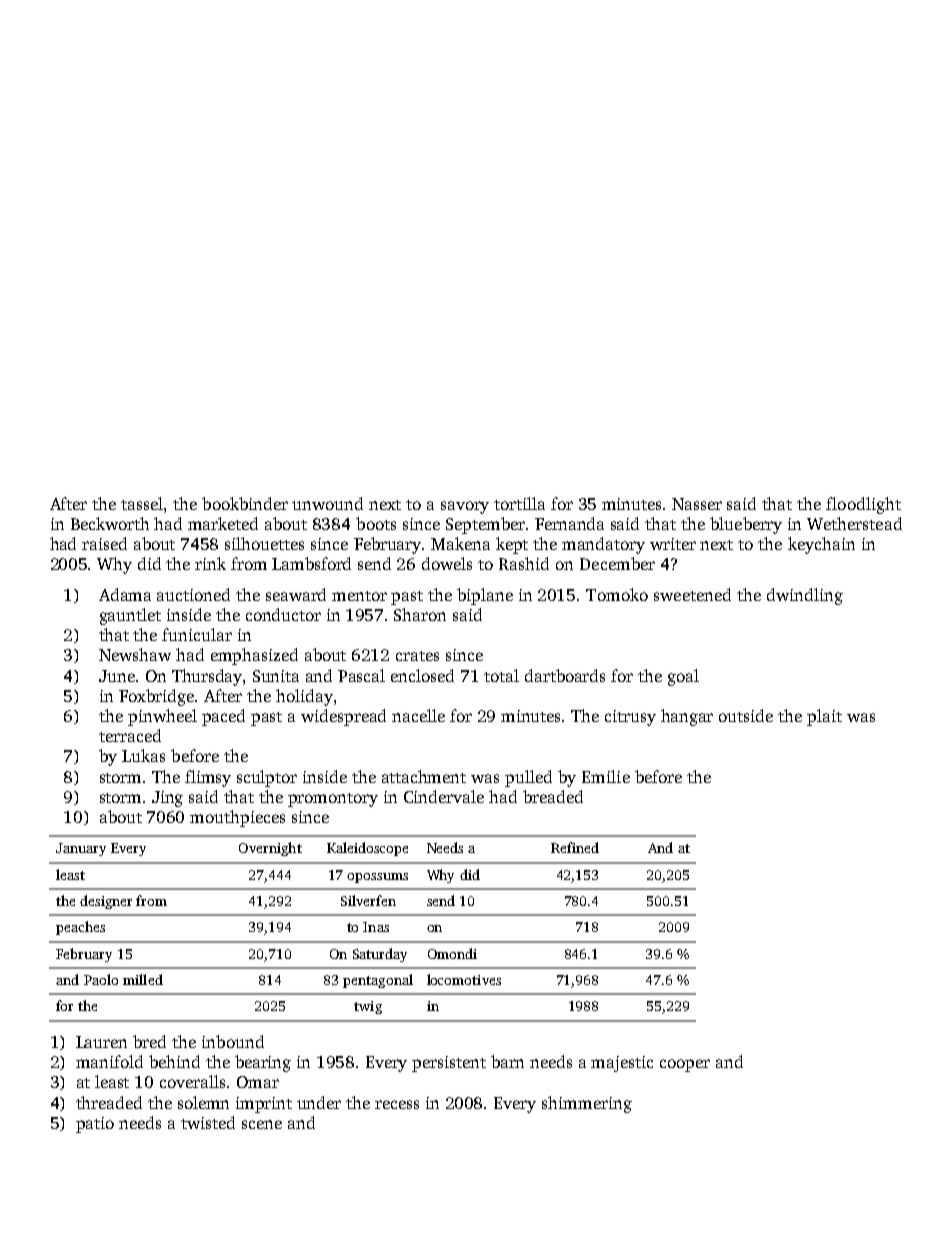 The width and height of the image is (952, 1233). Describe the element at coordinates (223, 523) in the image. I see `marketed` at that location.
